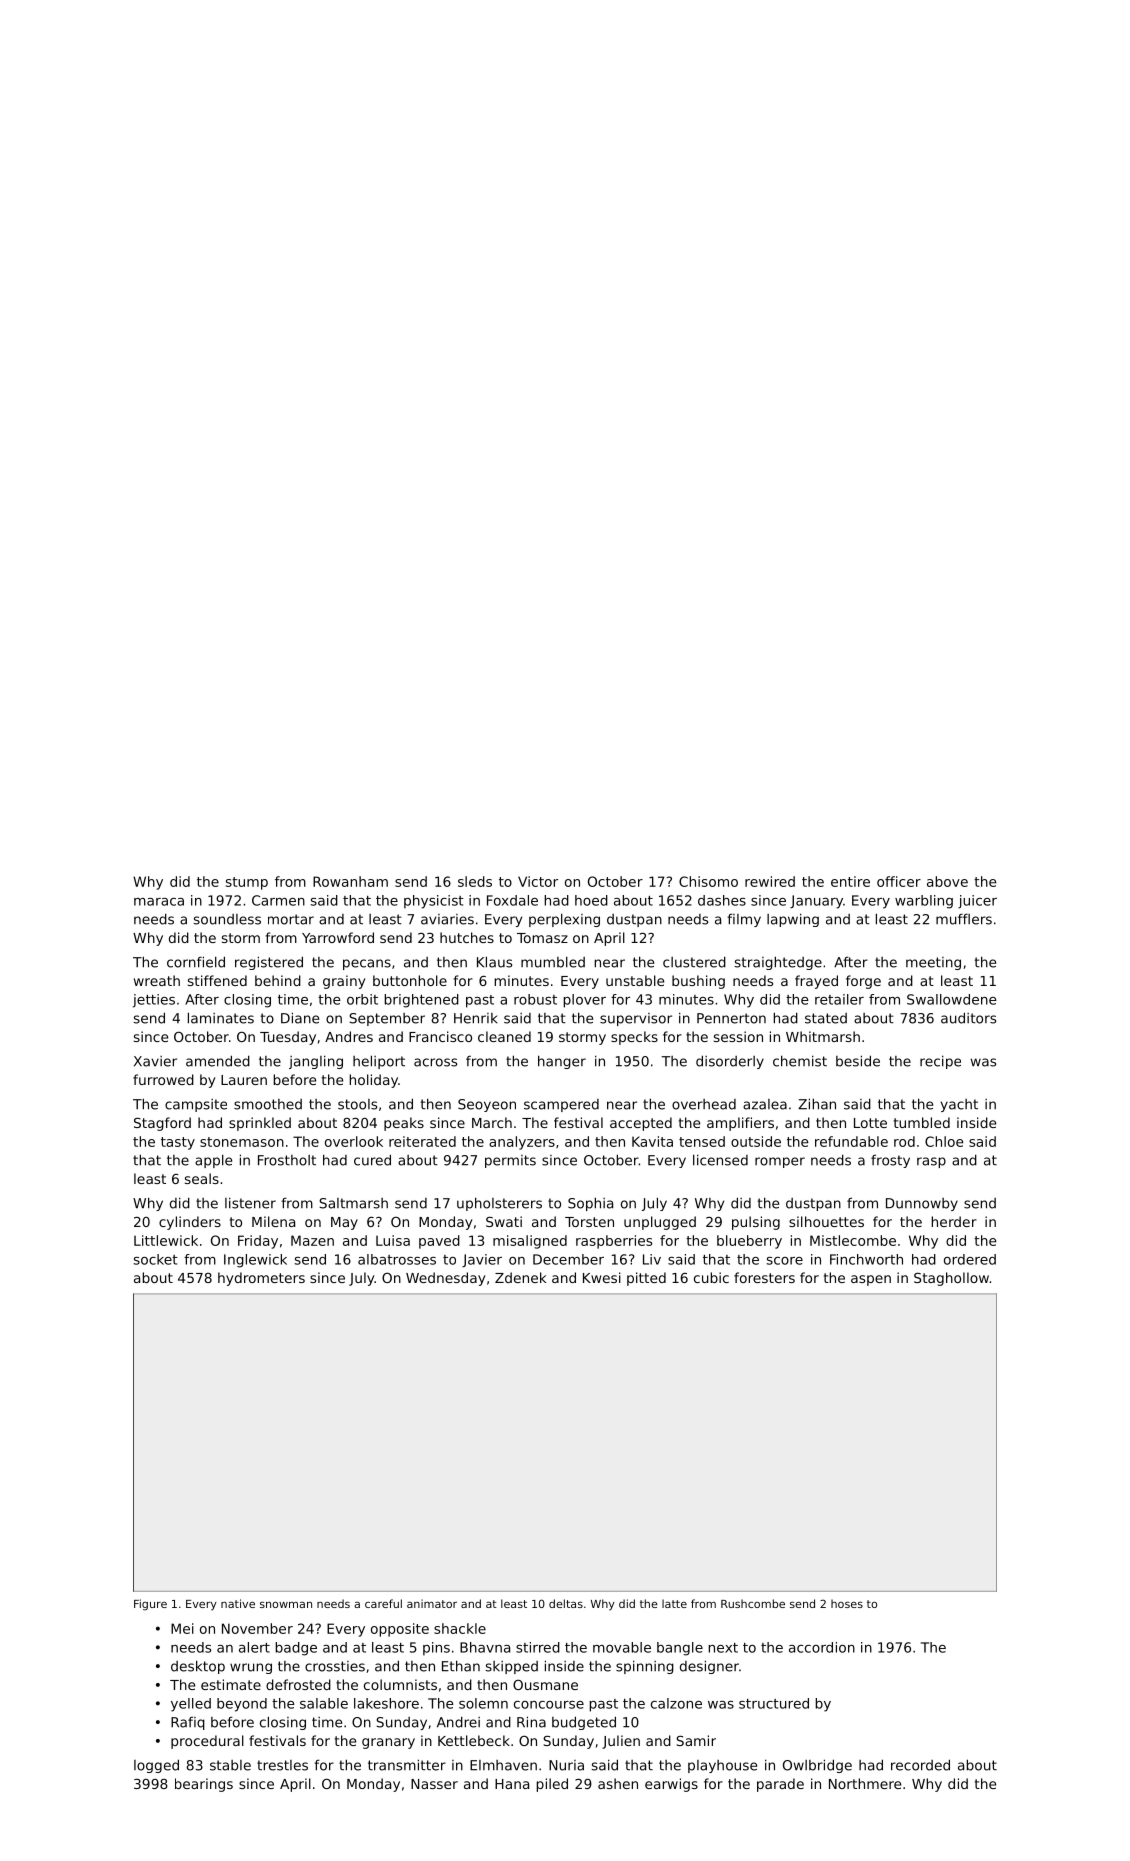 The width and height of the document is (1130, 1861). Describe the element at coordinates (940, 1062) in the document. I see `recipe` at that location.
